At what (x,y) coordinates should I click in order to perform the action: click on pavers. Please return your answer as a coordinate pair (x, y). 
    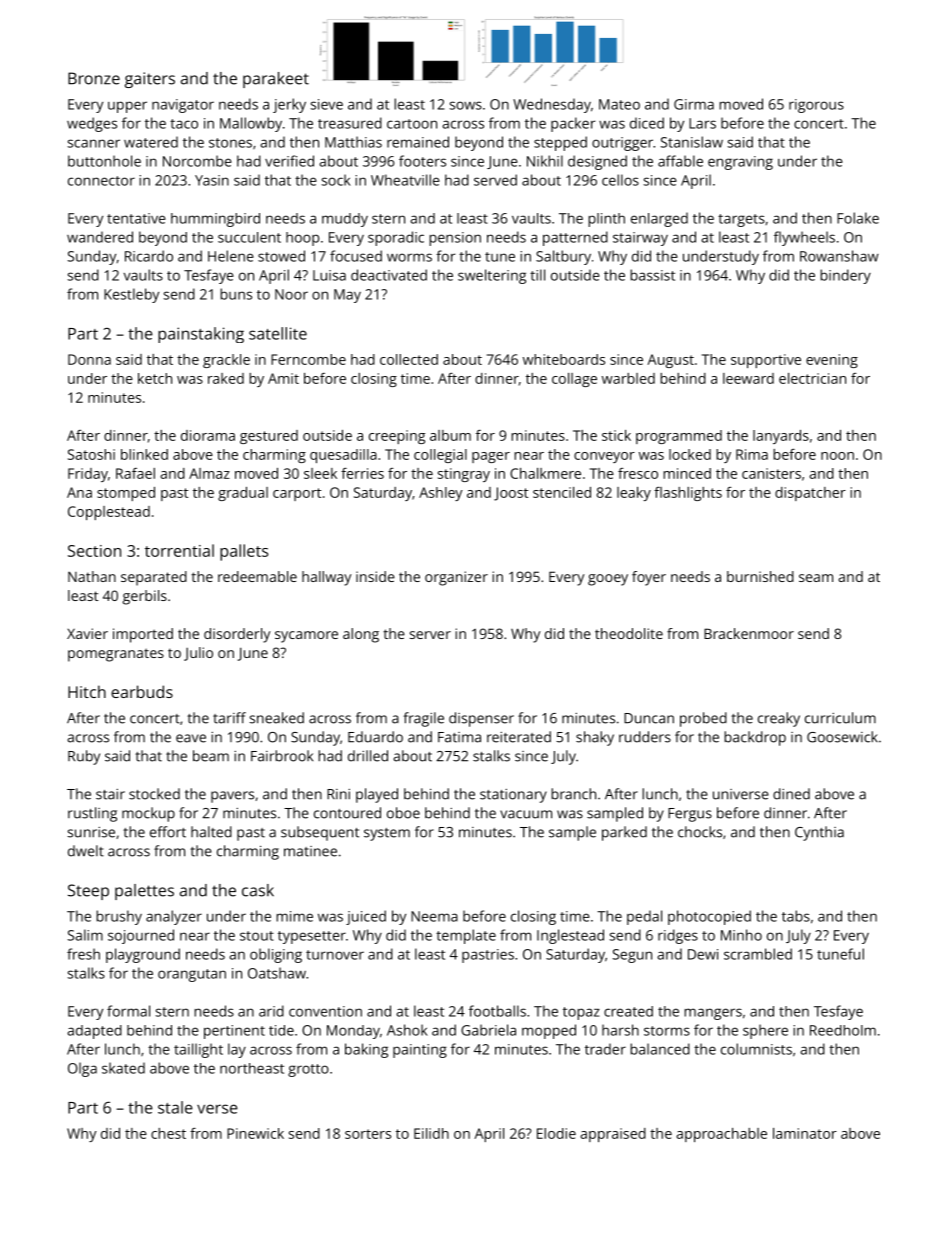
    Looking at the image, I should click on (232, 797).
